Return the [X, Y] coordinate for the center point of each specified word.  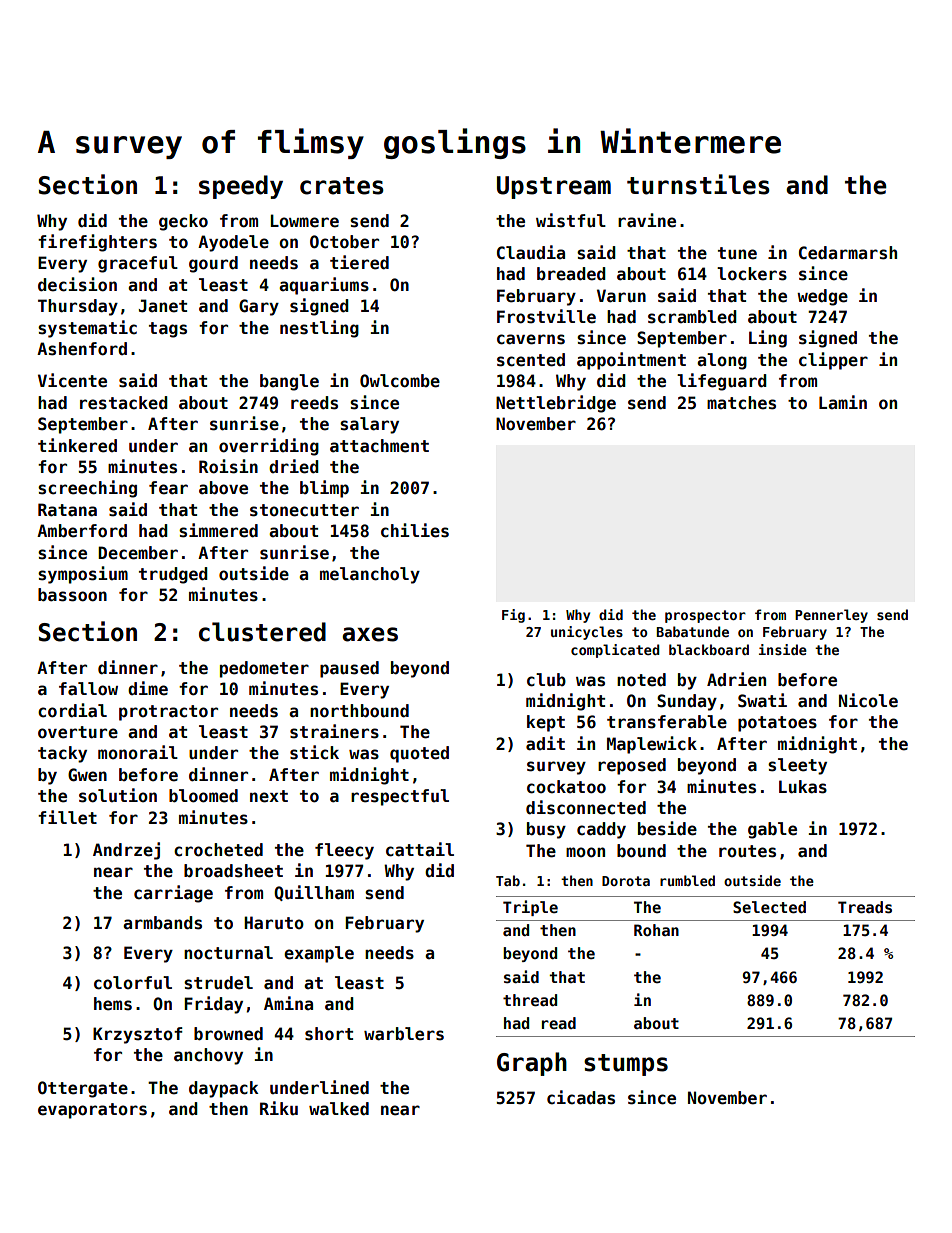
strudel [218, 983]
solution [118, 795]
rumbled [687, 880]
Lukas [803, 787]
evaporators [92, 1111]
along [722, 361]
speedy [241, 187]
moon [585, 852]
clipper [833, 361]
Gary [259, 307]
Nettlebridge [556, 404]
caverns [531, 339]
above [223, 488]
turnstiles [698, 184]
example [319, 954]
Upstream [554, 187]
